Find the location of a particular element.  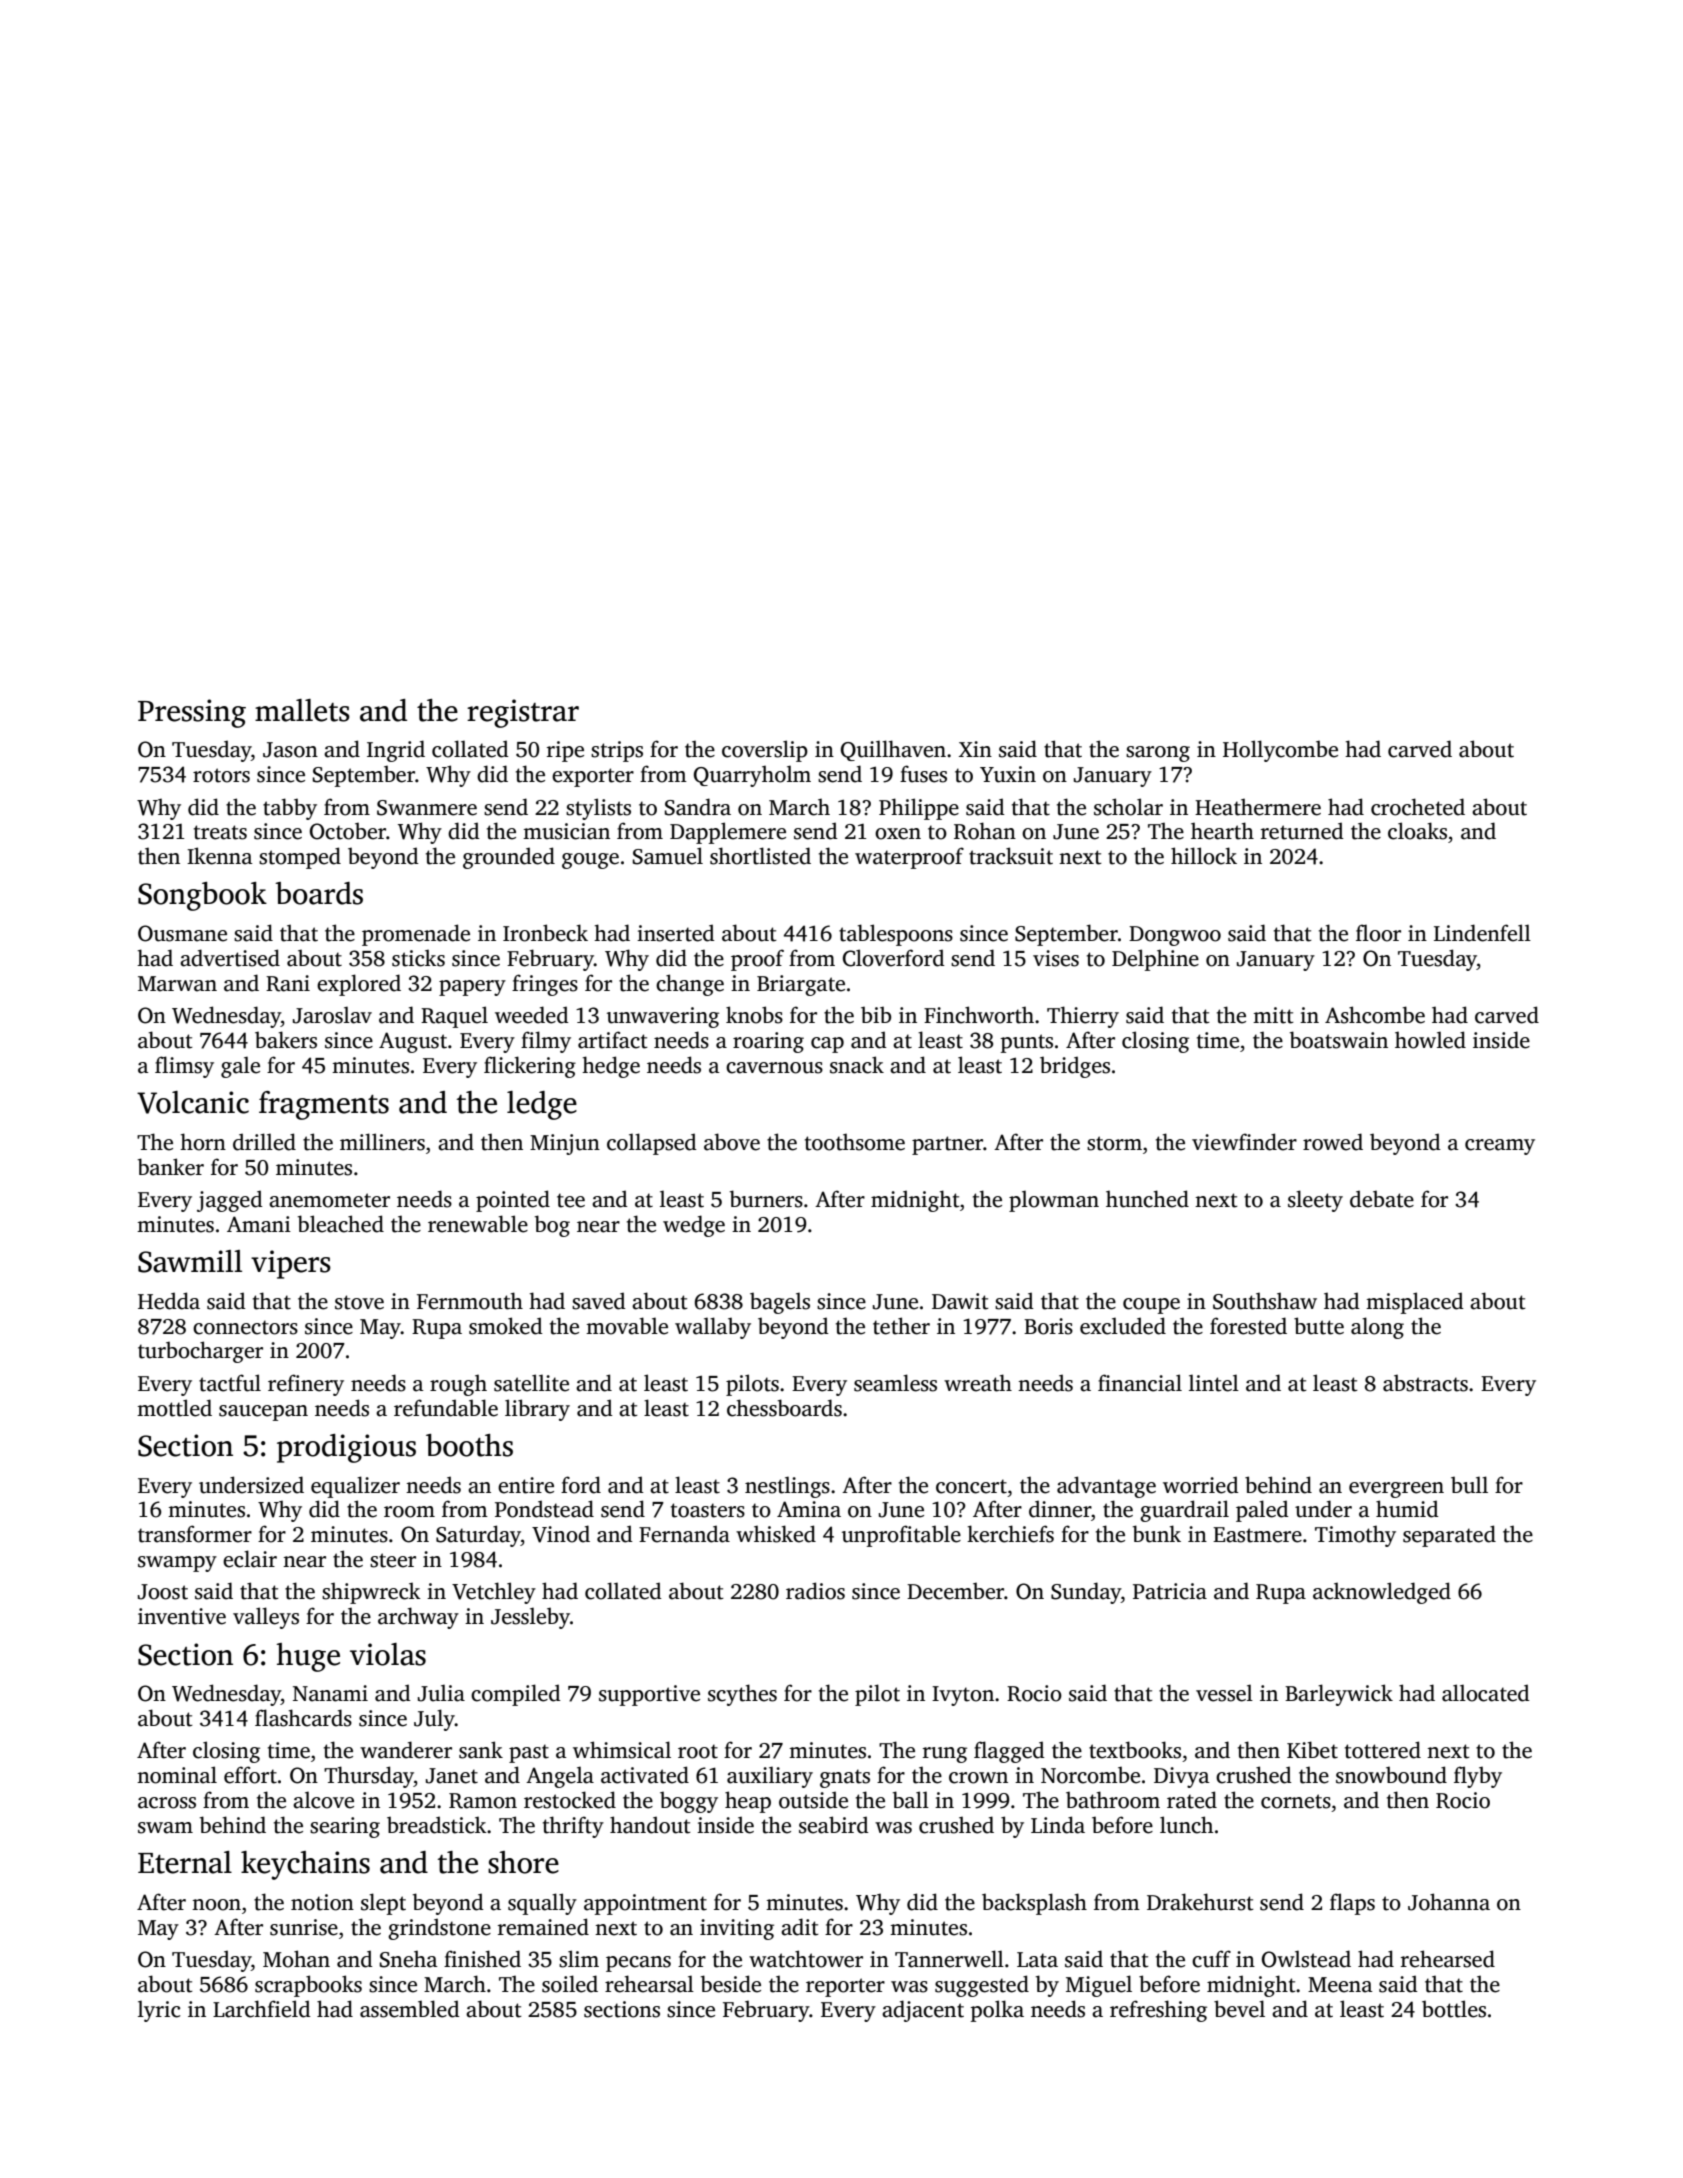

stomped is located at coordinates (300, 858).
